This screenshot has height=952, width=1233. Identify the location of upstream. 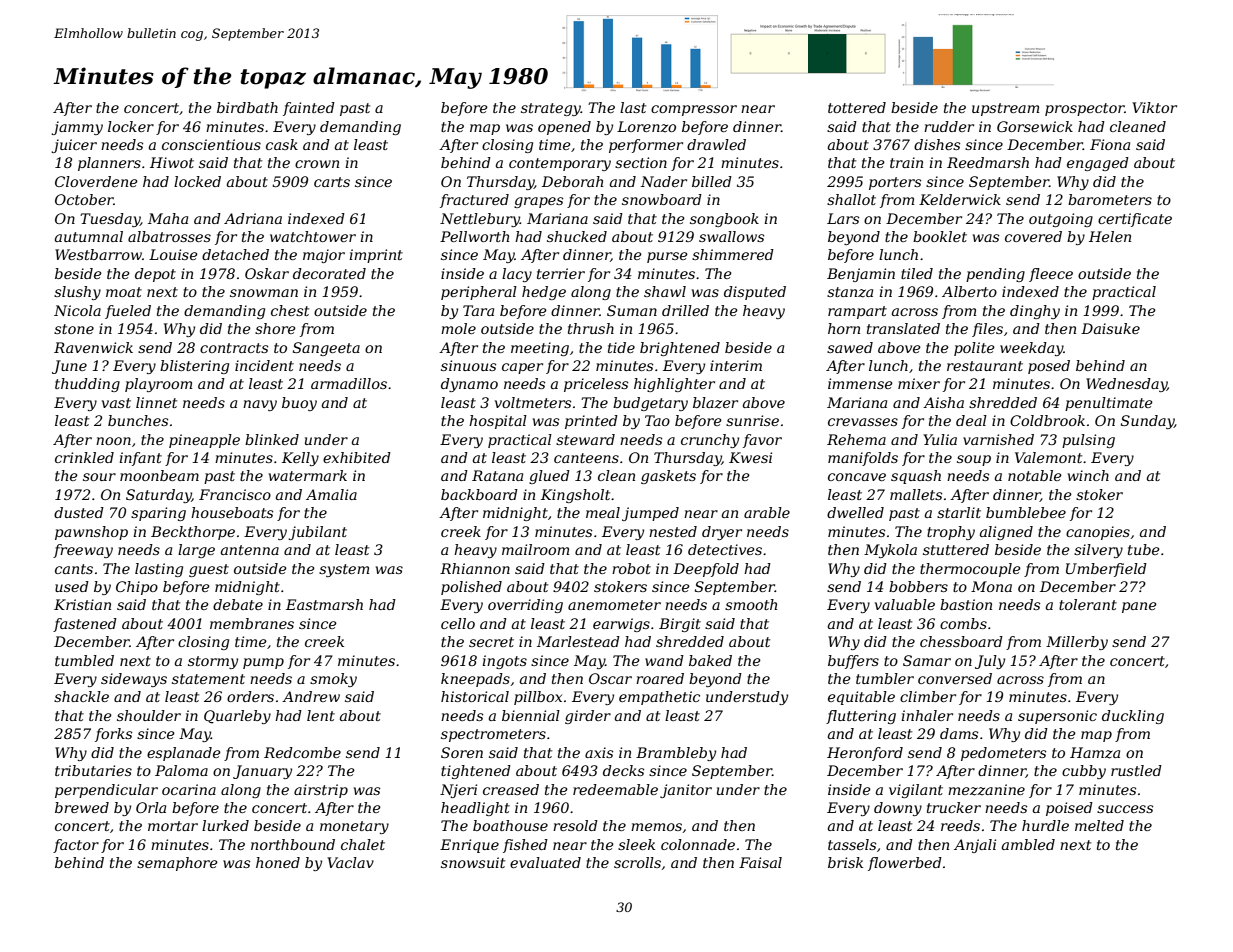
(1005, 109).
